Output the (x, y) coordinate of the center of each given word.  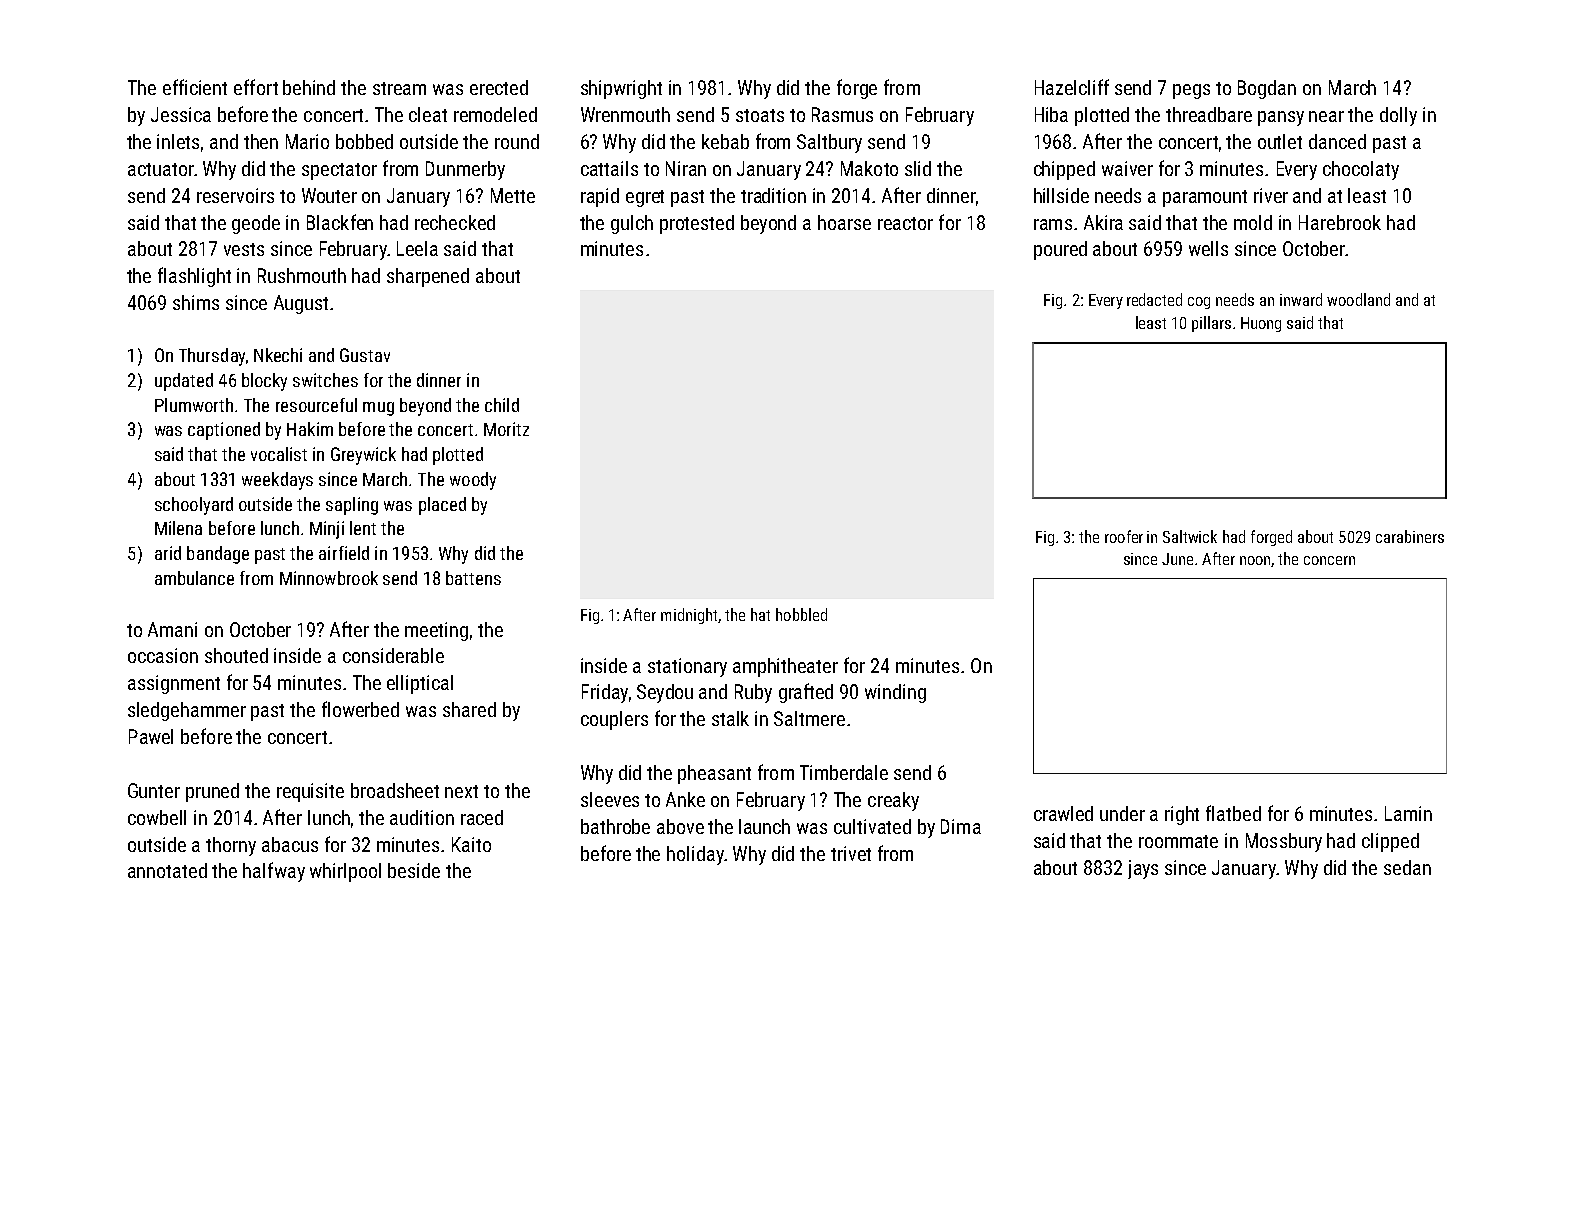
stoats (760, 115)
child (502, 405)
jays (1143, 869)
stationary (687, 667)
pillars (1211, 324)
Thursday (212, 357)
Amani (172, 629)
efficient (195, 87)
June (1177, 559)
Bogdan (1267, 89)
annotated (167, 870)
